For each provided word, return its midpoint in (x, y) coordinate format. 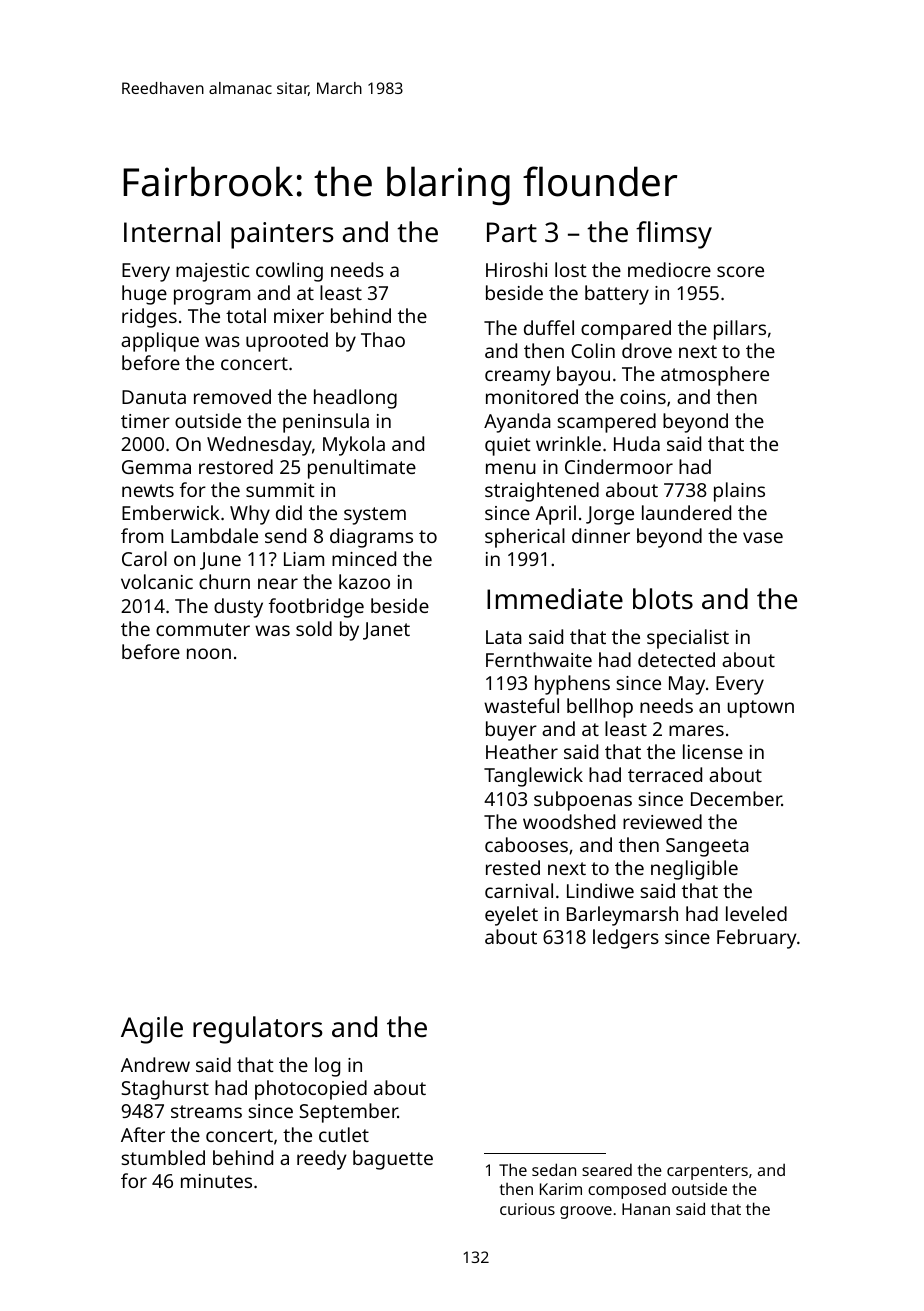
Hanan (646, 1209)
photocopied (311, 1090)
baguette (393, 1160)
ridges (149, 318)
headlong (355, 399)
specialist (688, 639)
